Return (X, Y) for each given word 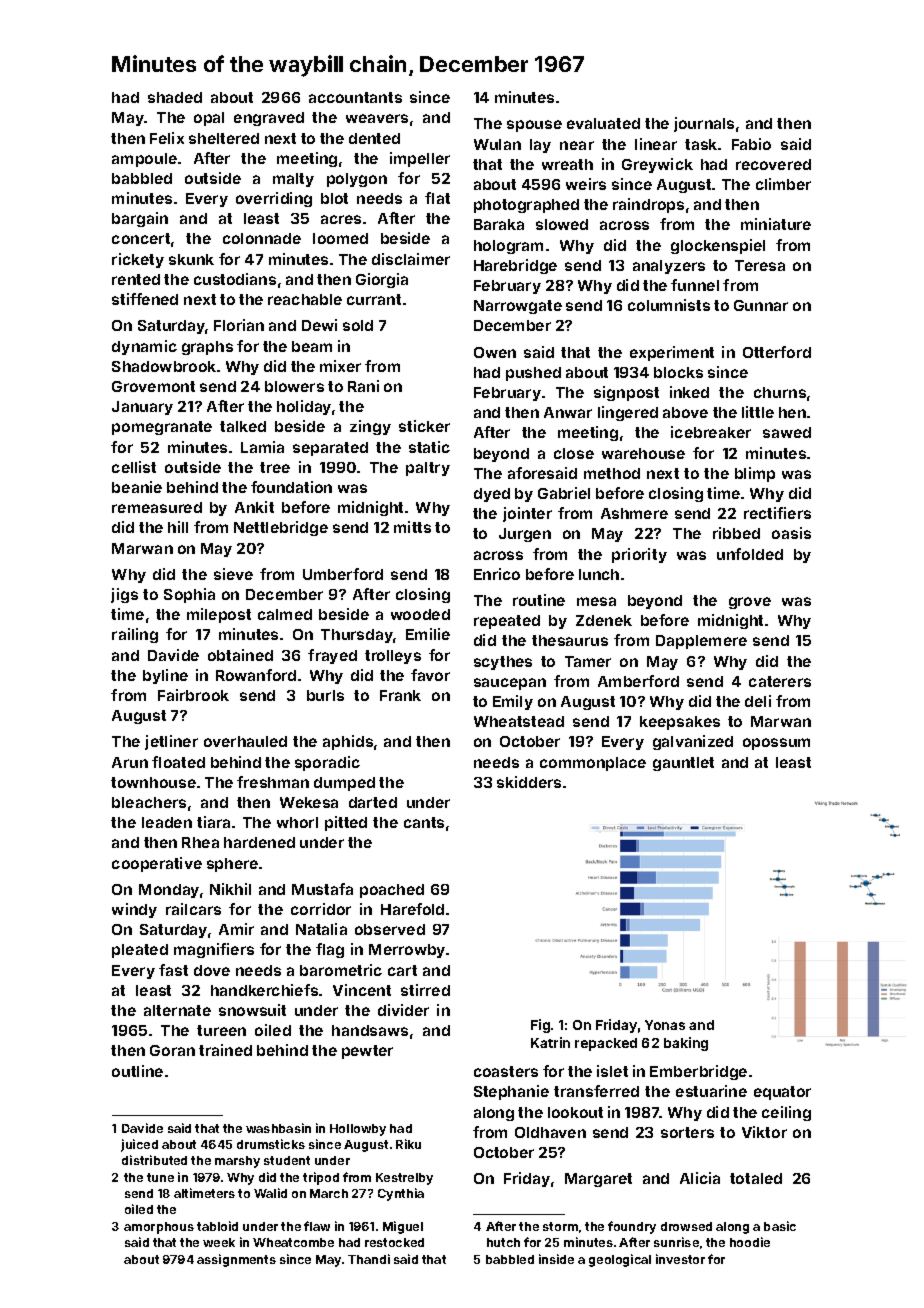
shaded (175, 97)
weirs (586, 184)
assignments (236, 1260)
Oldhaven (550, 1132)
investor (680, 1259)
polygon (357, 180)
